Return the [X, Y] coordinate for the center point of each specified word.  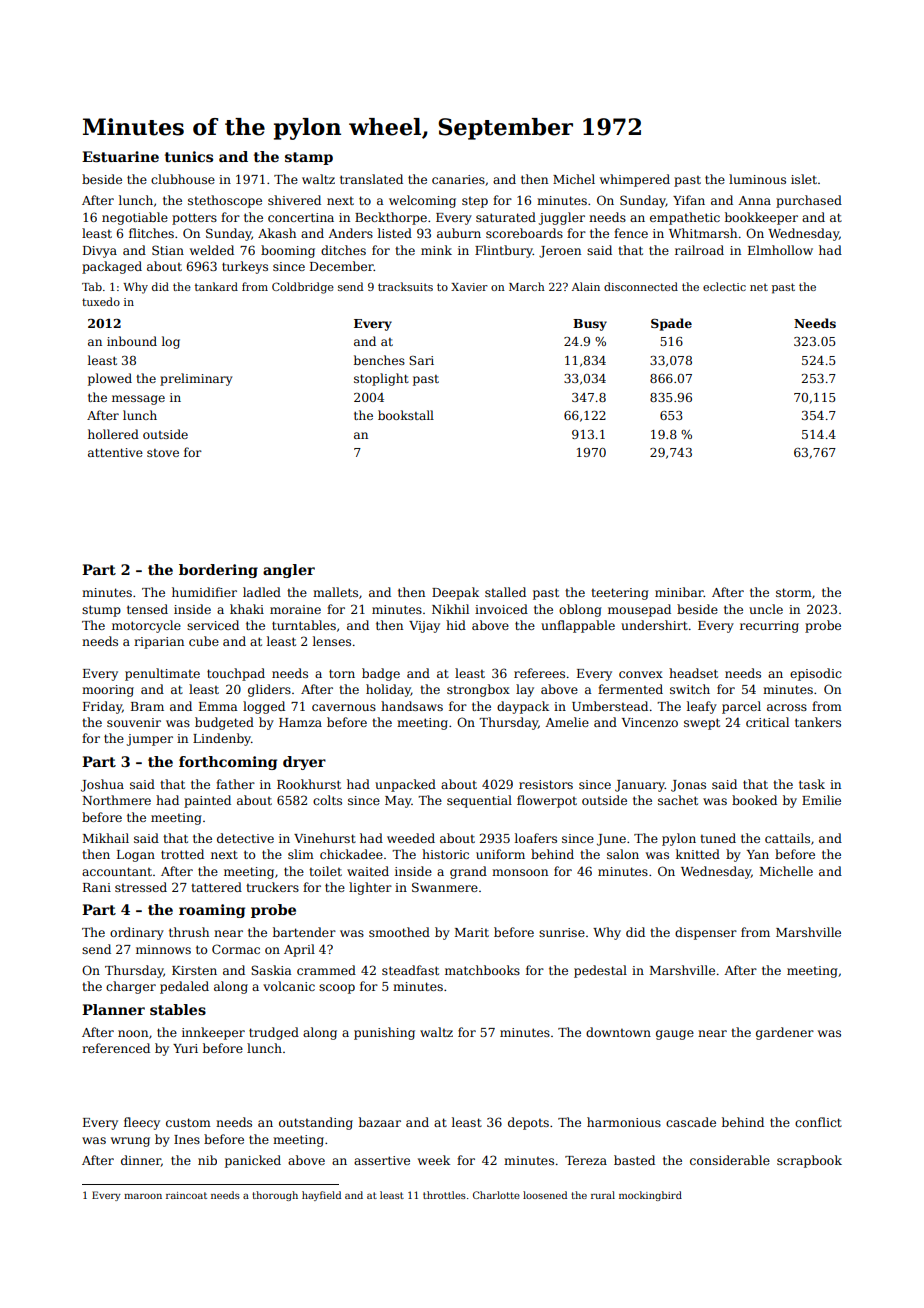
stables [178, 1009]
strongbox [478, 690]
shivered [294, 200]
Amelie [567, 722]
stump [101, 611]
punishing [384, 1033]
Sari [421, 360]
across [787, 707]
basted [634, 1160]
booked [754, 800]
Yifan [689, 200]
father [235, 784]
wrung [130, 1142]
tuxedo [101, 301]
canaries [458, 179]
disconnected [641, 286]
